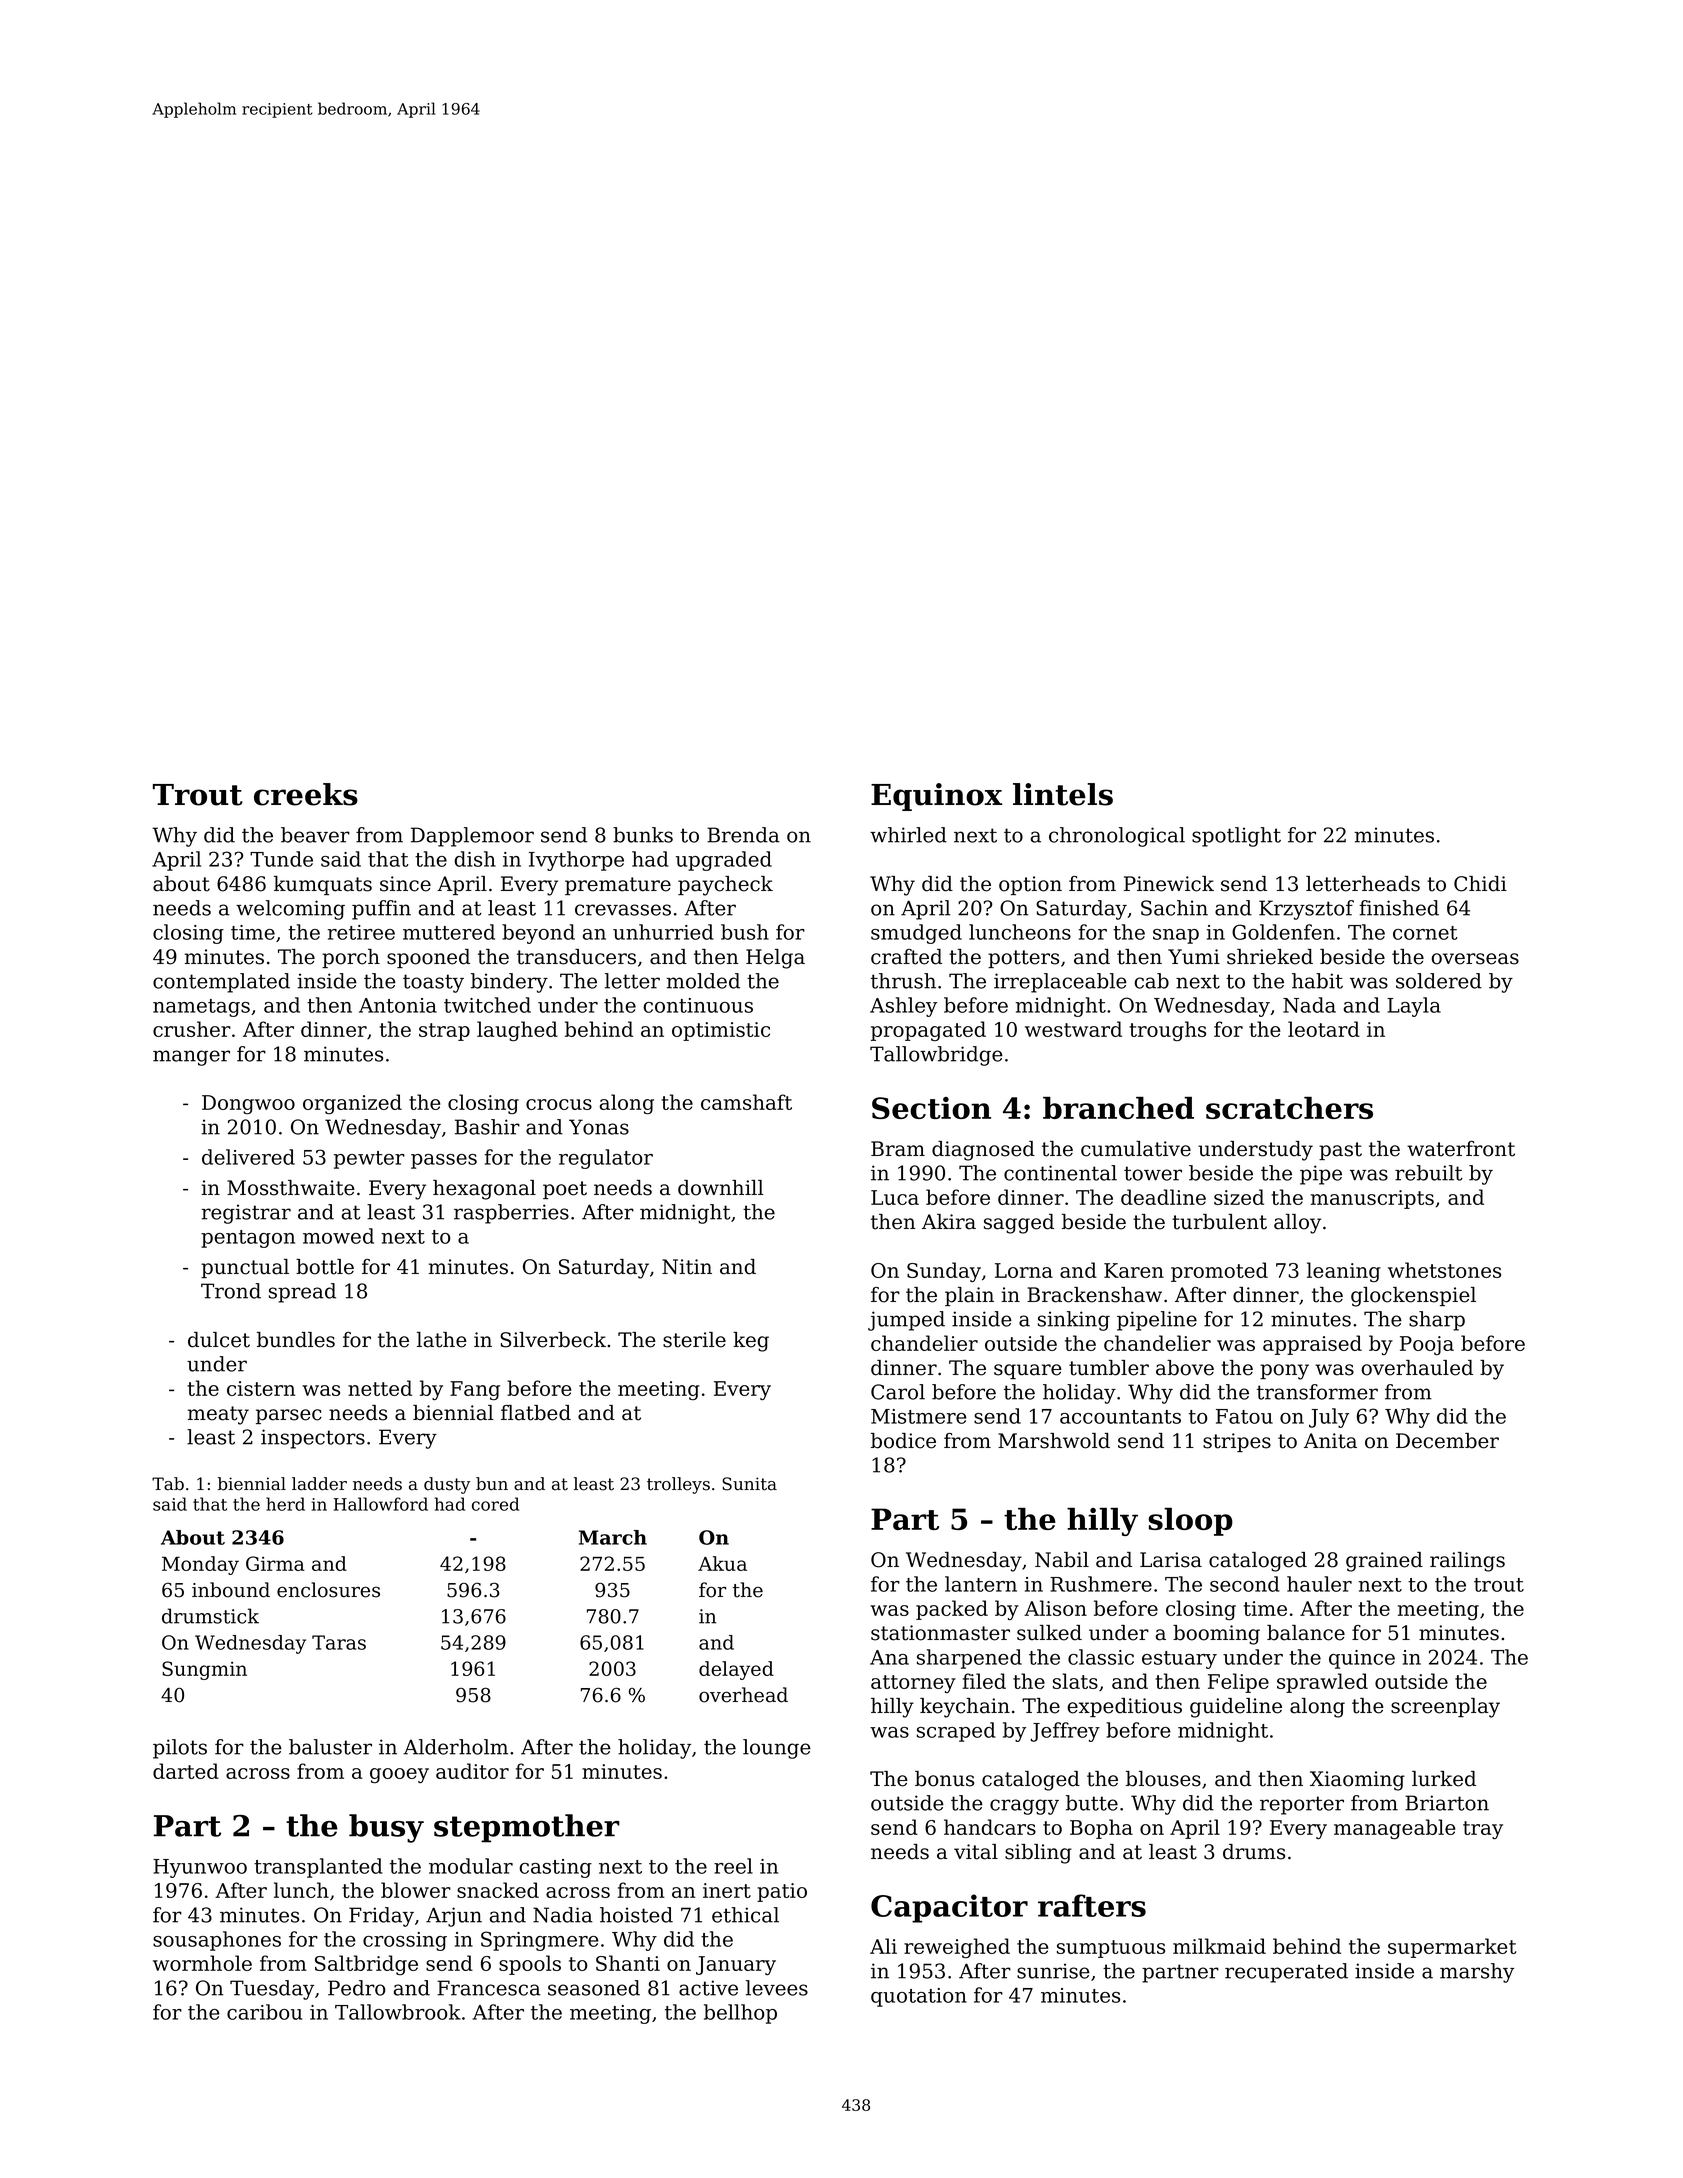 Image resolution: width=1683 pixels, height=2178 pixels. I want to click on Nitin, so click(687, 1267).
